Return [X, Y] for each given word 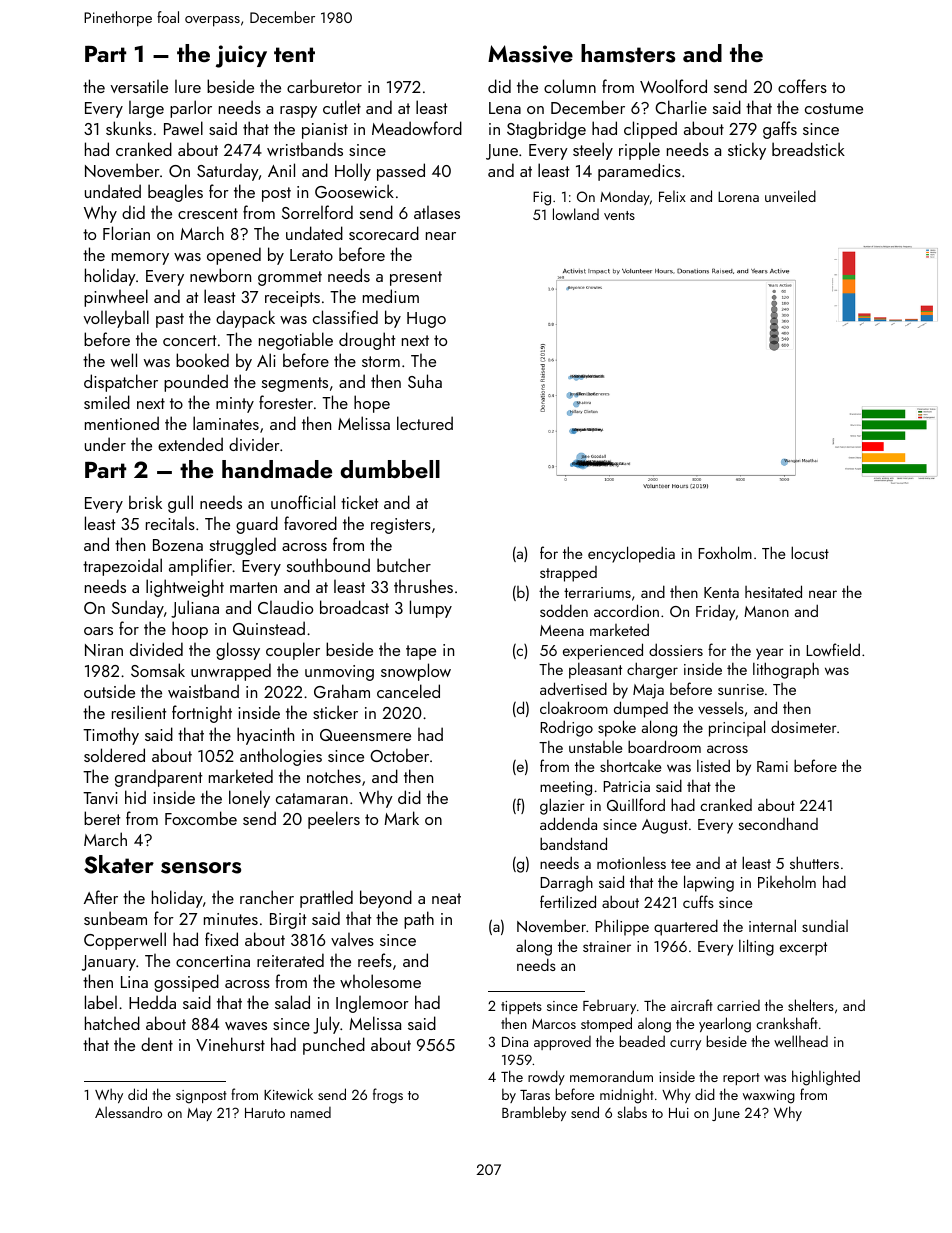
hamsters [628, 53]
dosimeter [804, 726]
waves [246, 1026]
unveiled [790, 196]
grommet [290, 278]
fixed [221, 939]
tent [294, 54]
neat [446, 898]
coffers [802, 86]
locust [810, 552]
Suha [425, 381]
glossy [238, 651]
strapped [568, 574]
